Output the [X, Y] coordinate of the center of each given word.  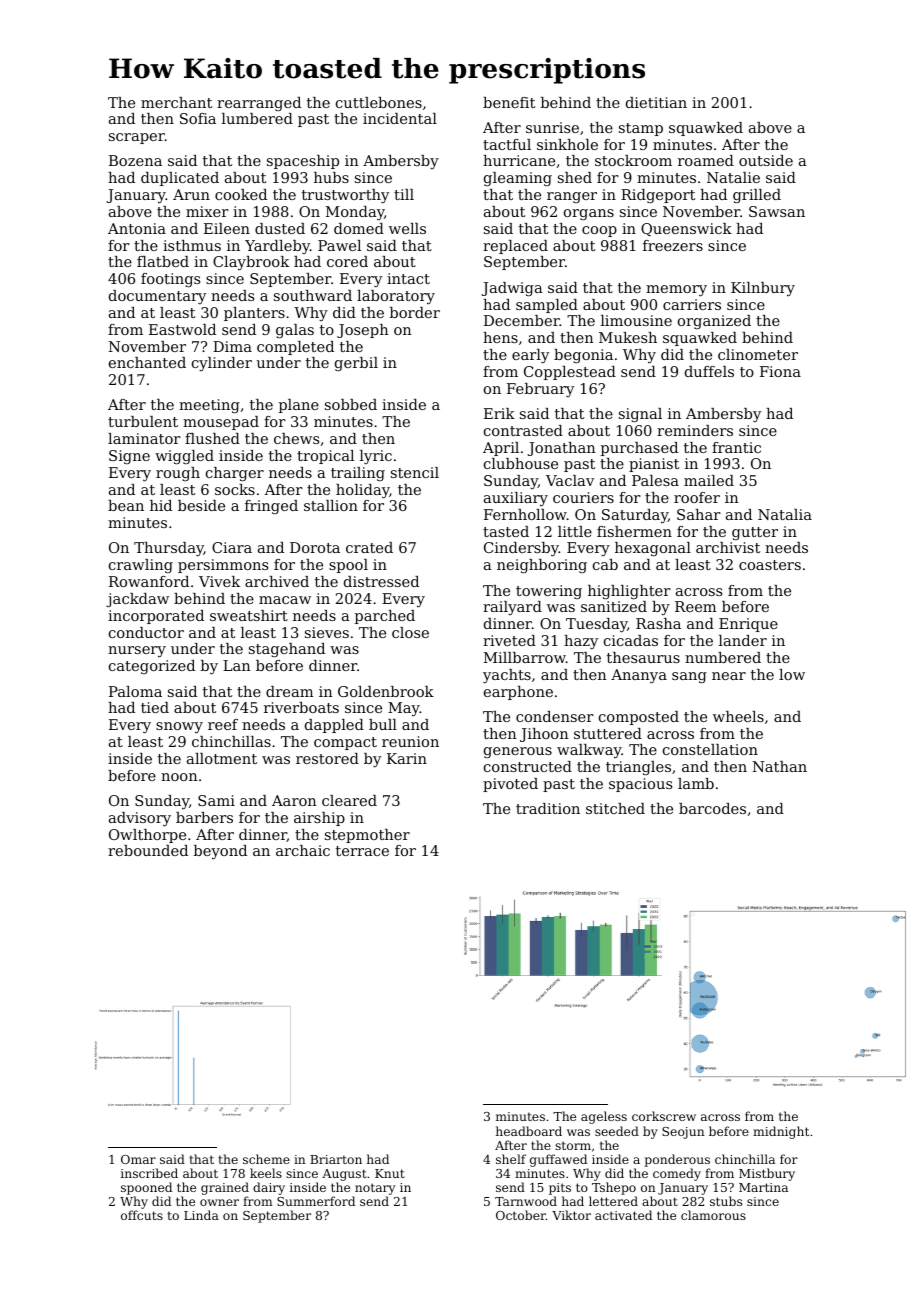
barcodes [712, 808]
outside [766, 160]
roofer [697, 497]
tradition [548, 808]
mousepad [221, 423]
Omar [138, 1159]
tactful [507, 144]
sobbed [351, 404]
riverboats [301, 707]
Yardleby [277, 247]
